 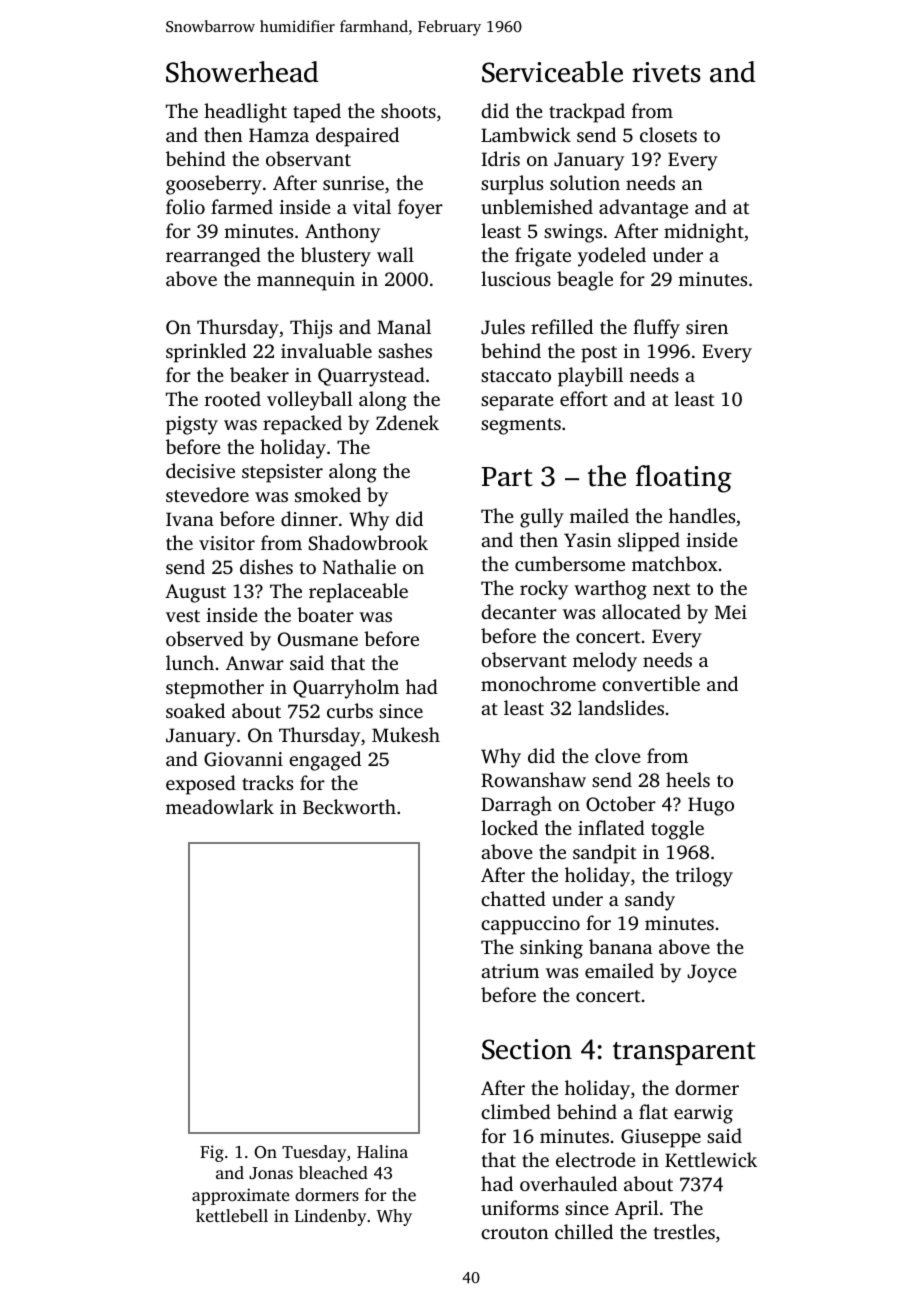 I want to click on folio, so click(x=185, y=206).
